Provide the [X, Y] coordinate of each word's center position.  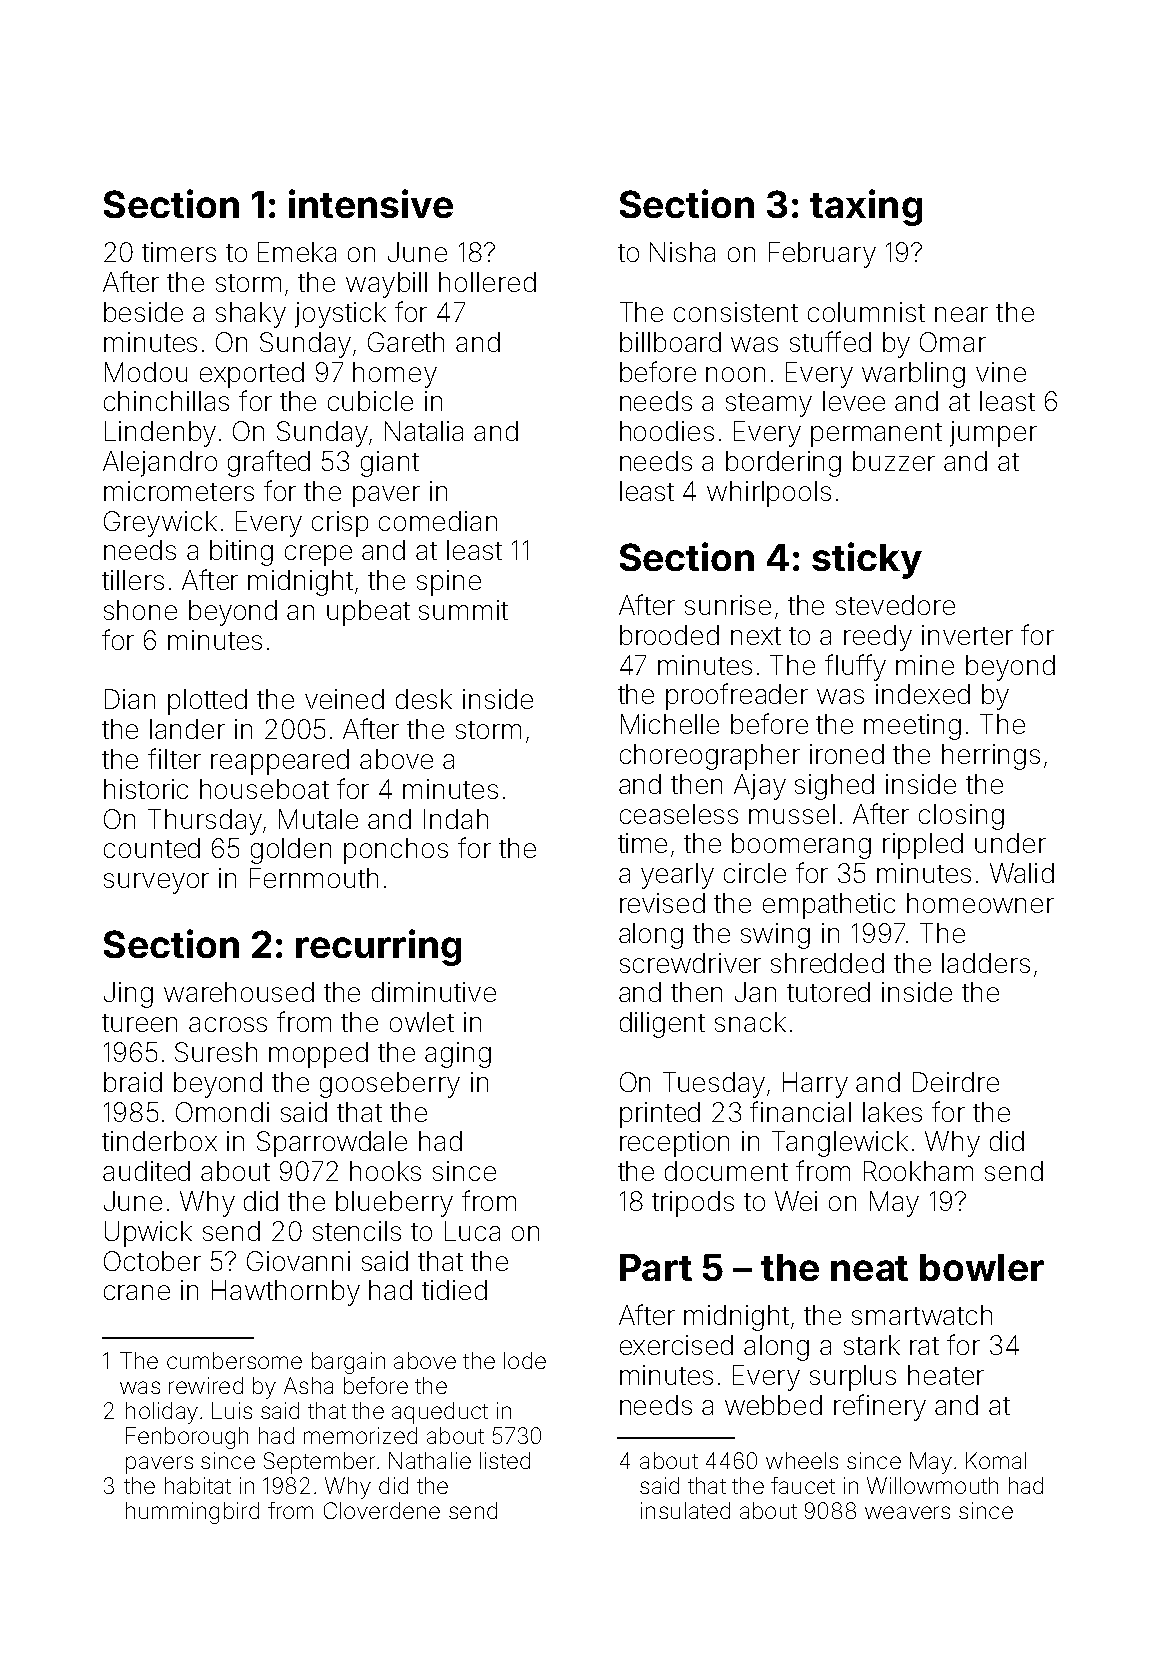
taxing [866, 207]
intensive [371, 203]
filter [174, 758]
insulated [685, 1510]
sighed [834, 787]
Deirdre [956, 1082]
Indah [456, 819]
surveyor [156, 883]
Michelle [670, 724]
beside [143, 312]
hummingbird [192, 1513]
